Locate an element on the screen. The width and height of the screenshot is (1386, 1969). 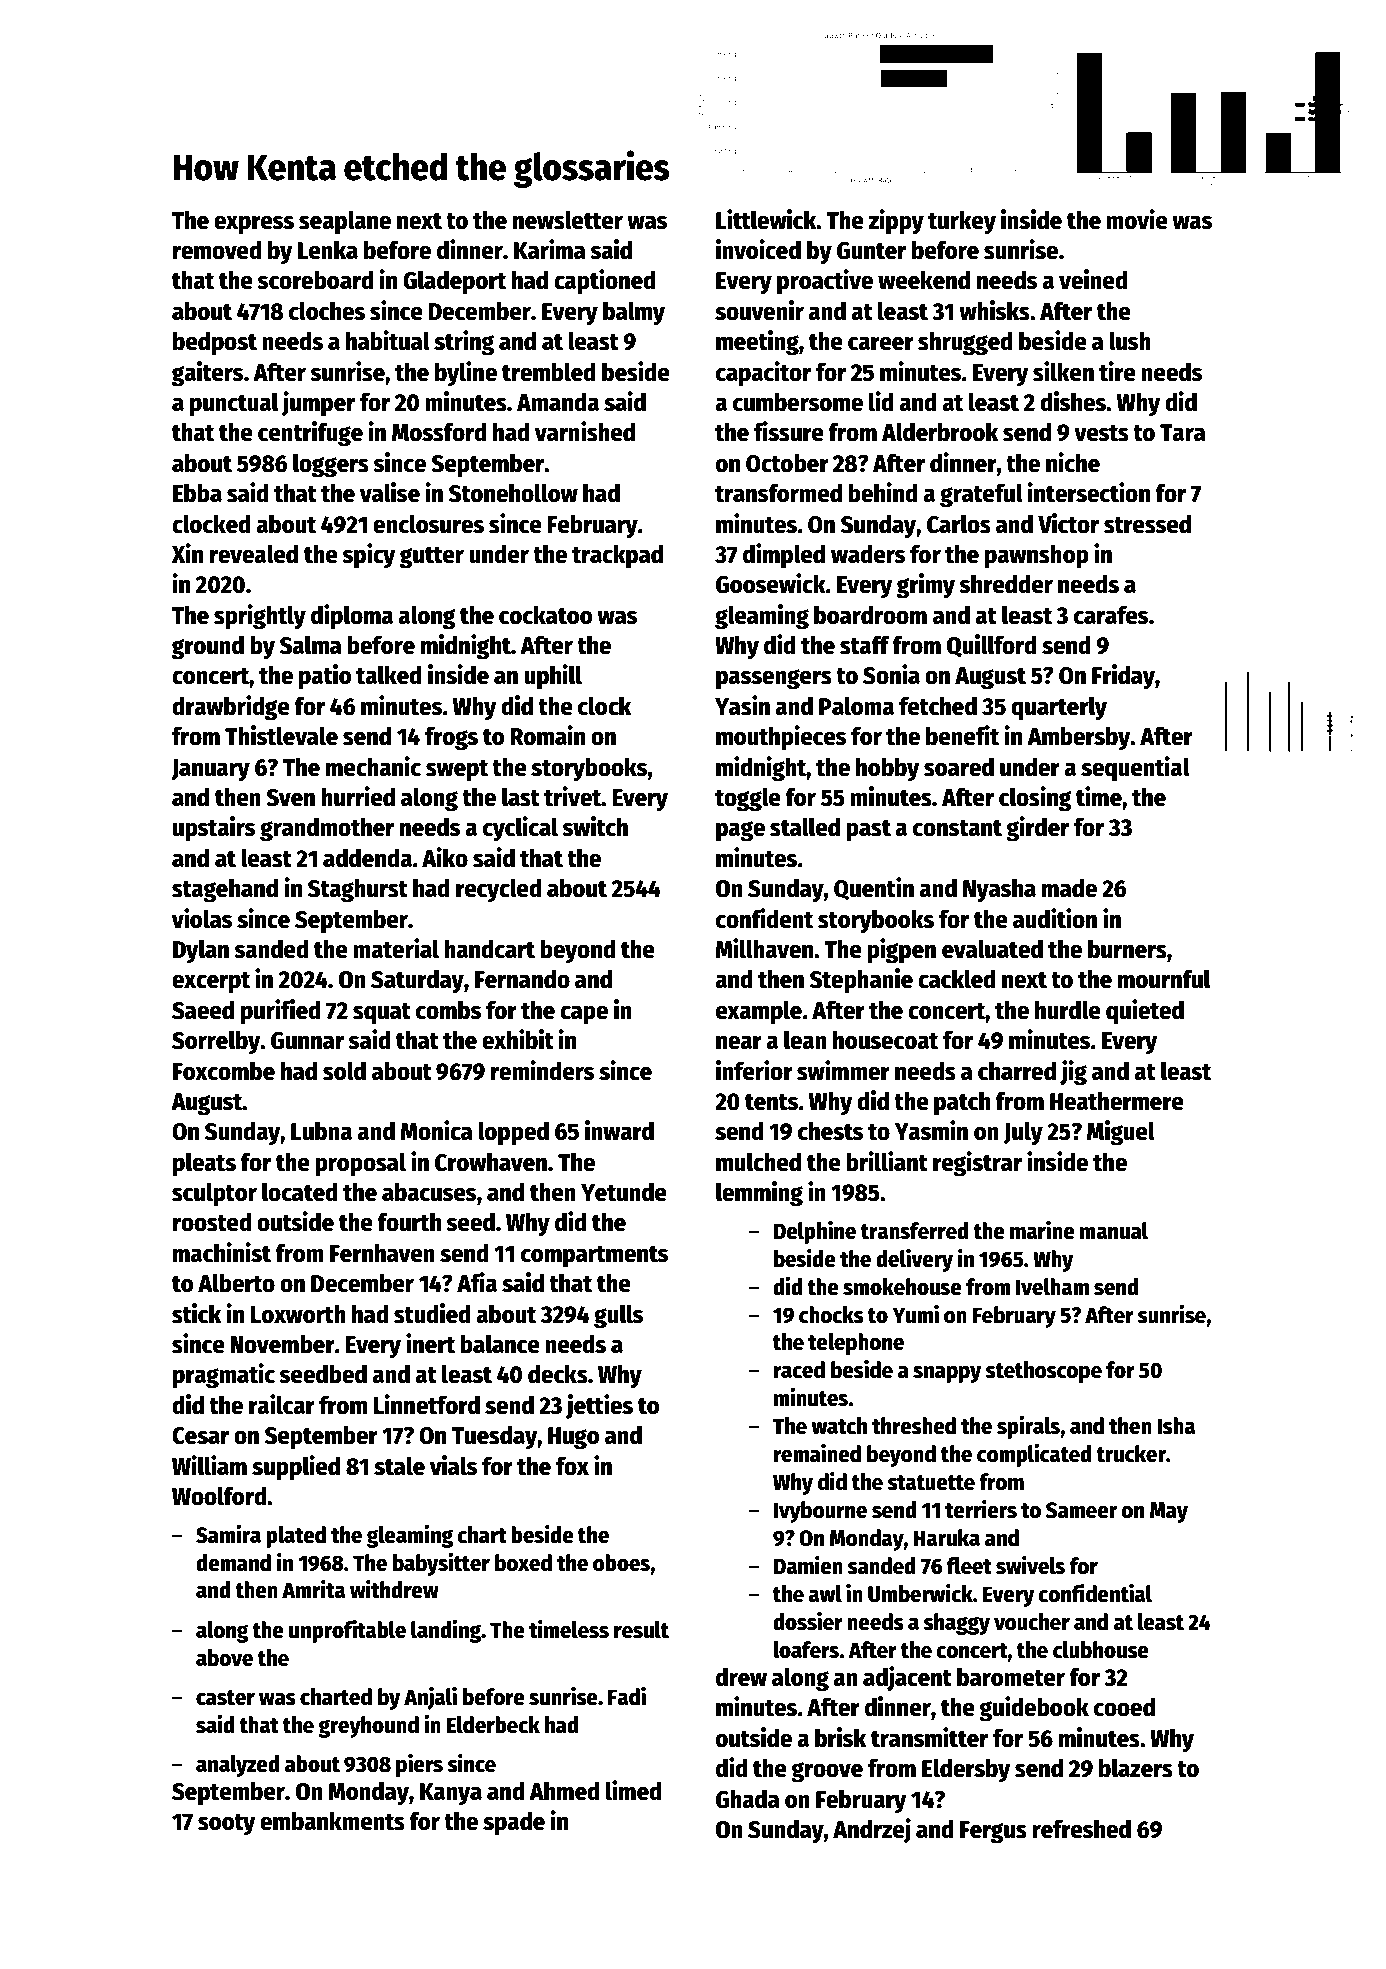
spade is located at coordinates (514, 1823).
